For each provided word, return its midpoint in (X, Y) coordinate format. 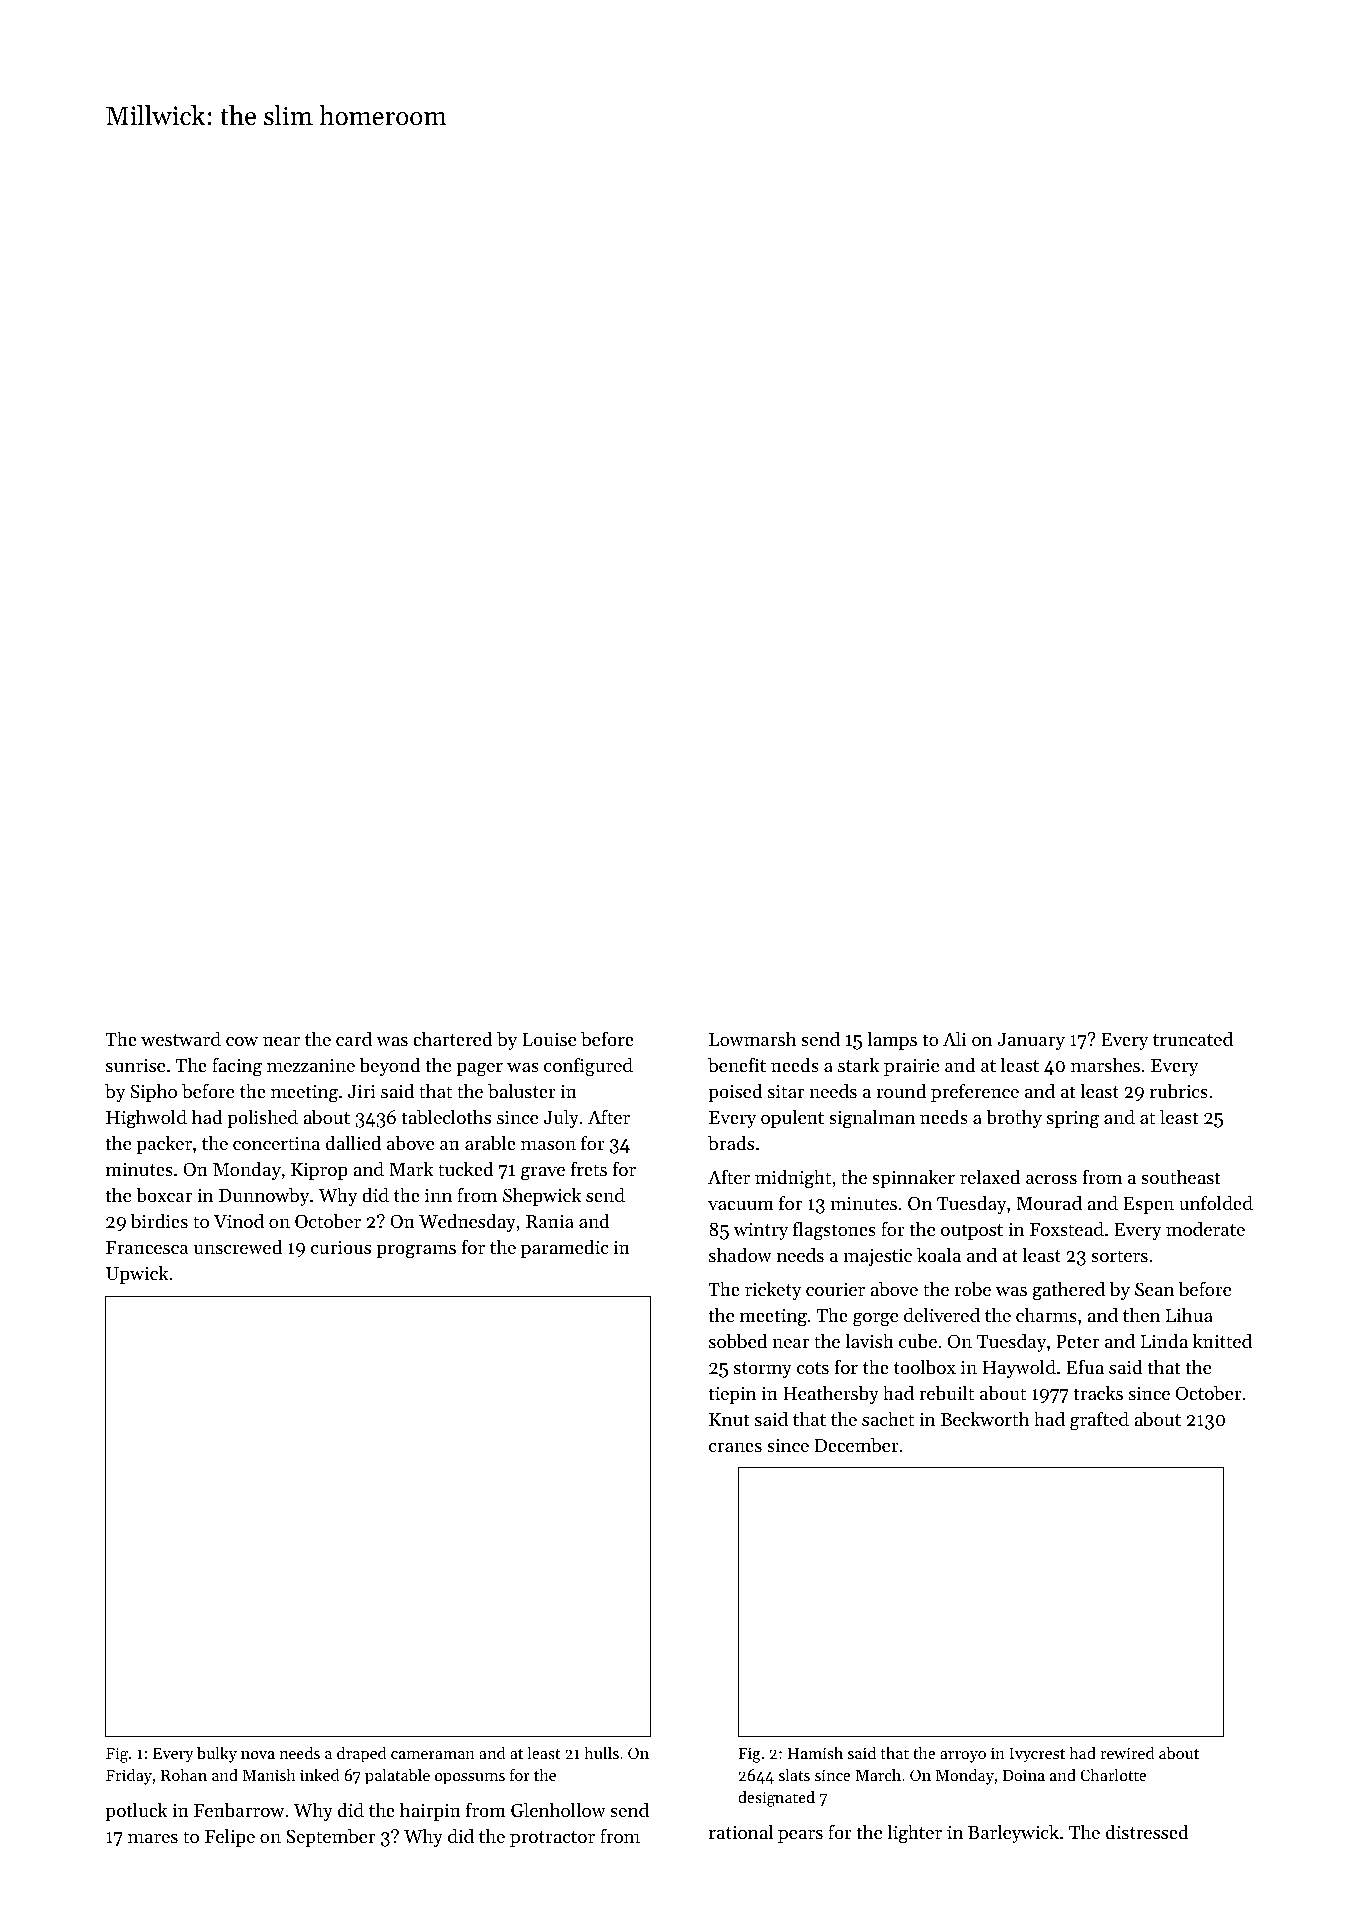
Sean (1155, 1289)
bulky (217, 1754)
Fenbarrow (239, 1809)
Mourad (1049, 1202)
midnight (793, 1179)
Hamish (815, 1752)
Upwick (137, 1274)
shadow (740, 1254)
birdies (159, 1221)
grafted (1099, 1421)
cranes (735, 1447)
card (354, 1038)
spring (1073, 1119)
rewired (1127, 1752)
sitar (786, 1091)
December (857, 1445)
